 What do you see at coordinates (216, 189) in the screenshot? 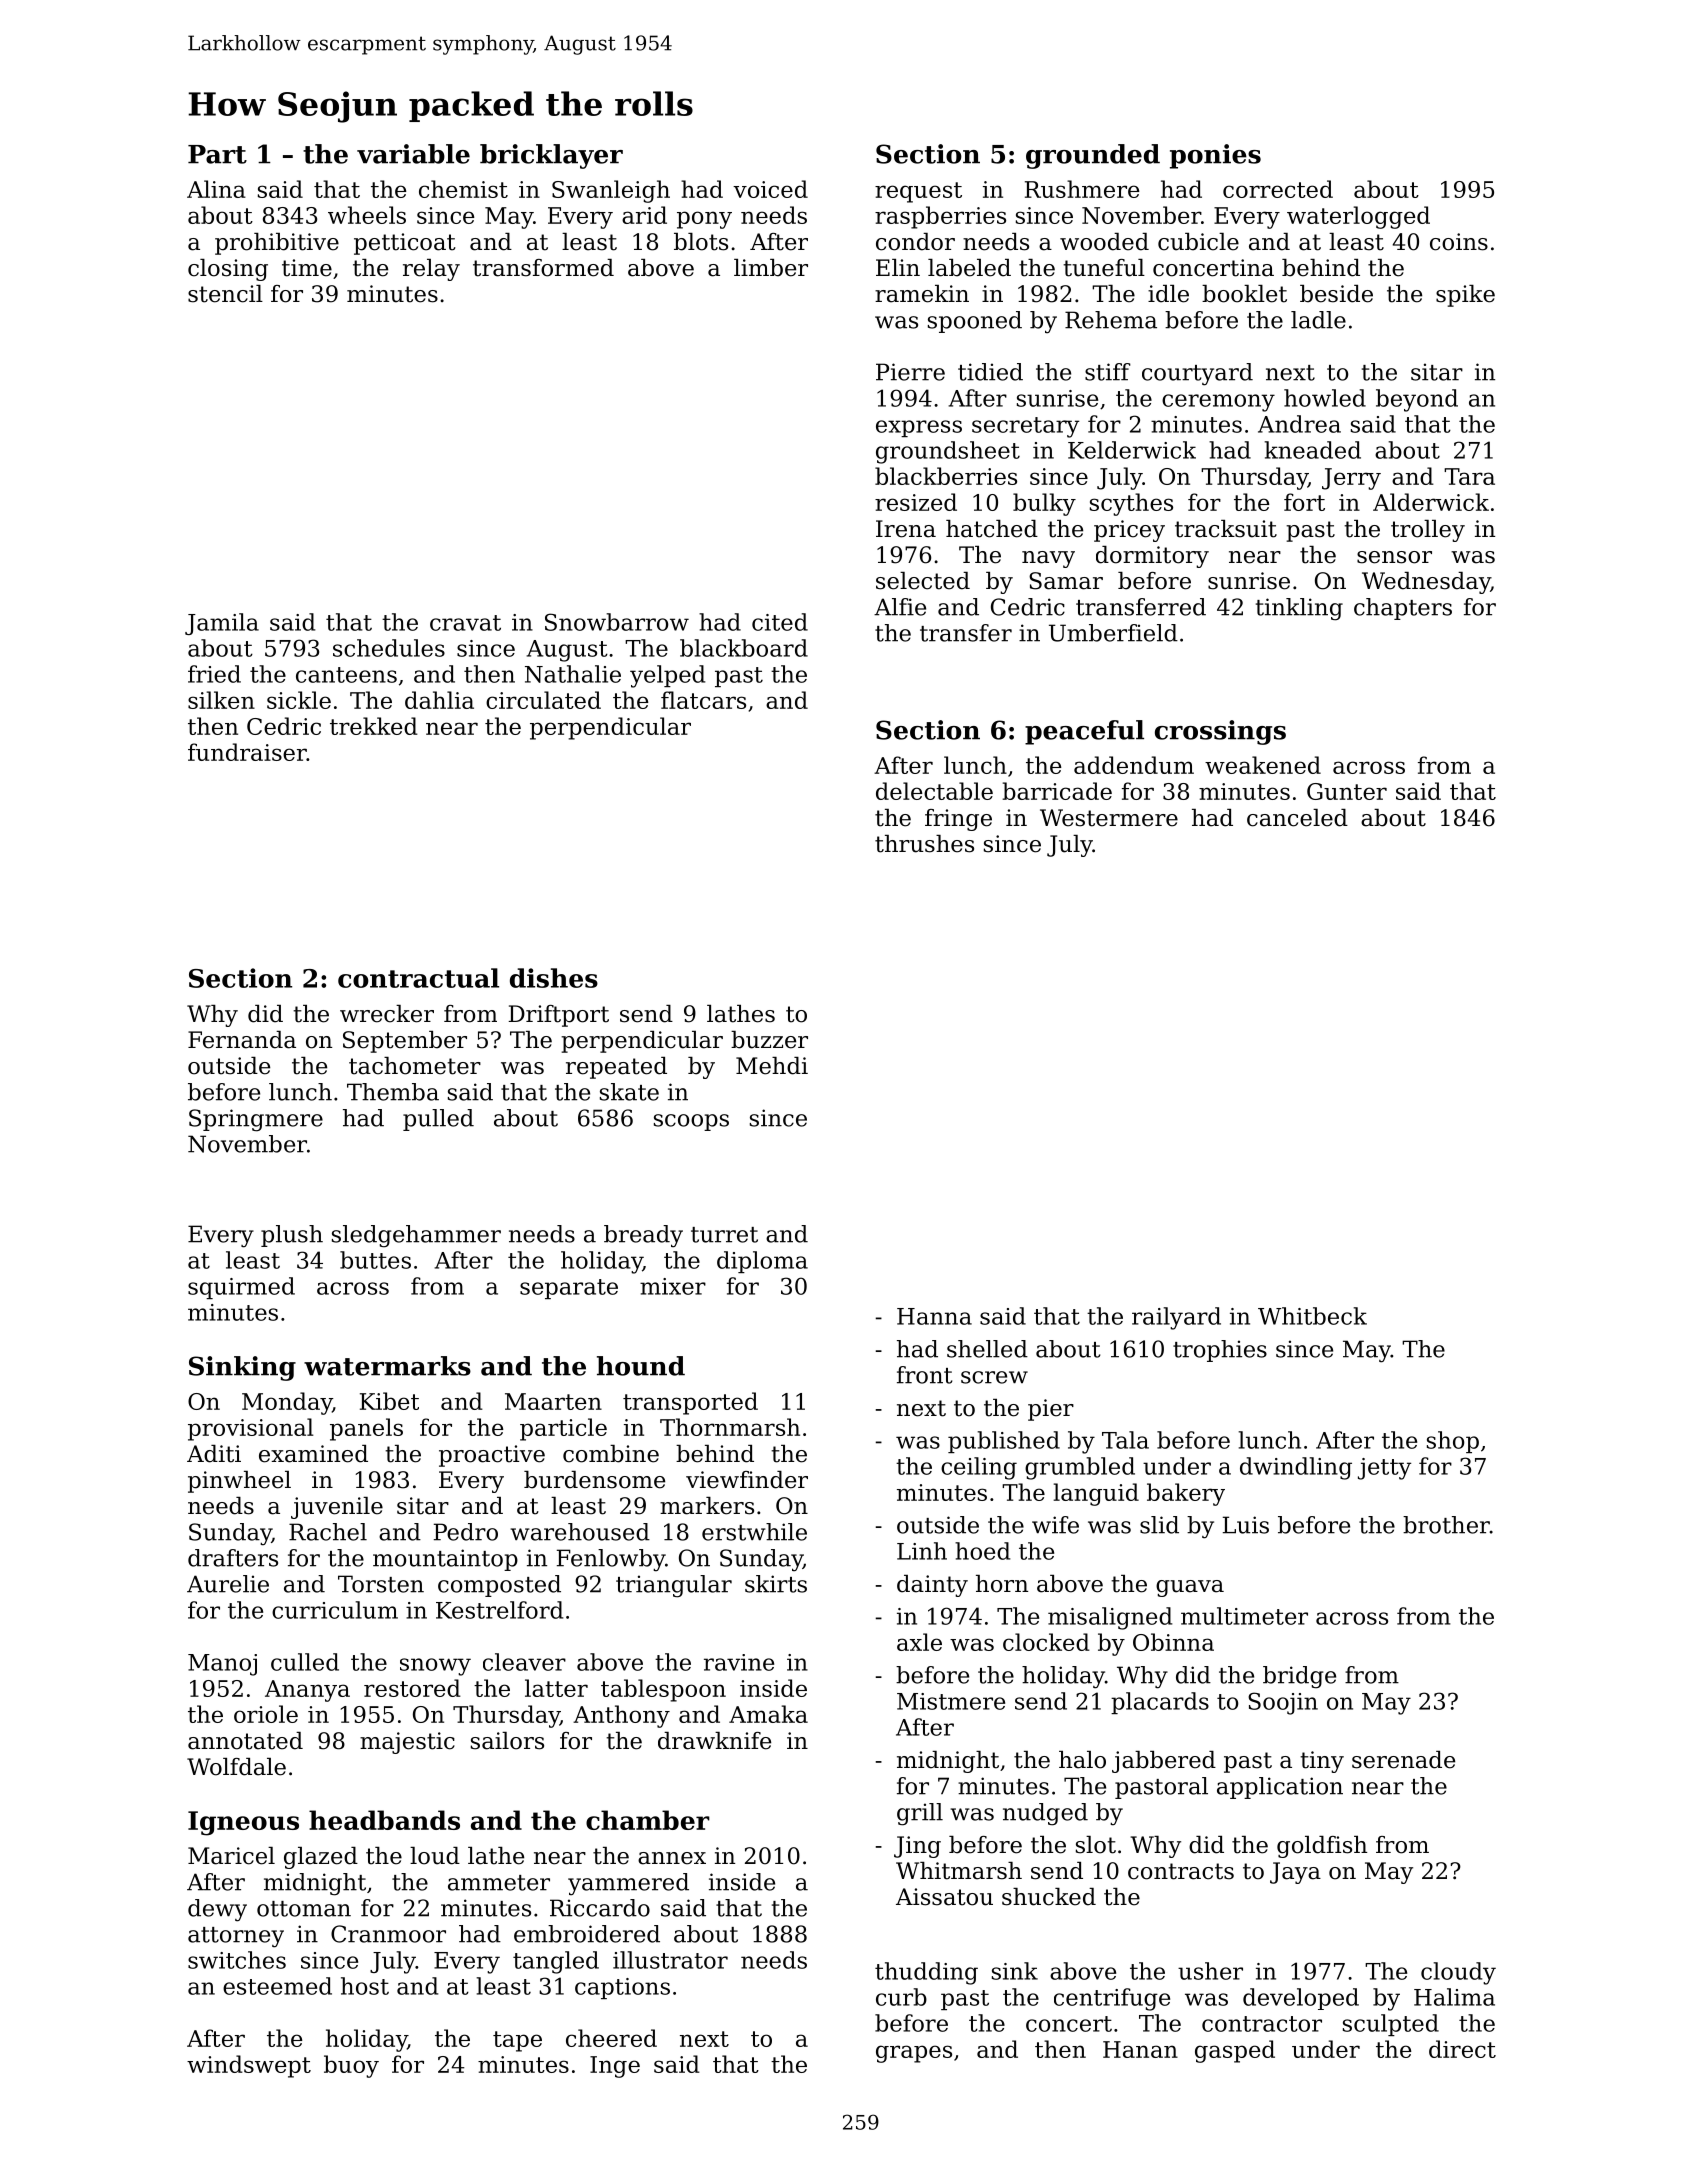
I see `Alina` at bounding box center [216, 189].
